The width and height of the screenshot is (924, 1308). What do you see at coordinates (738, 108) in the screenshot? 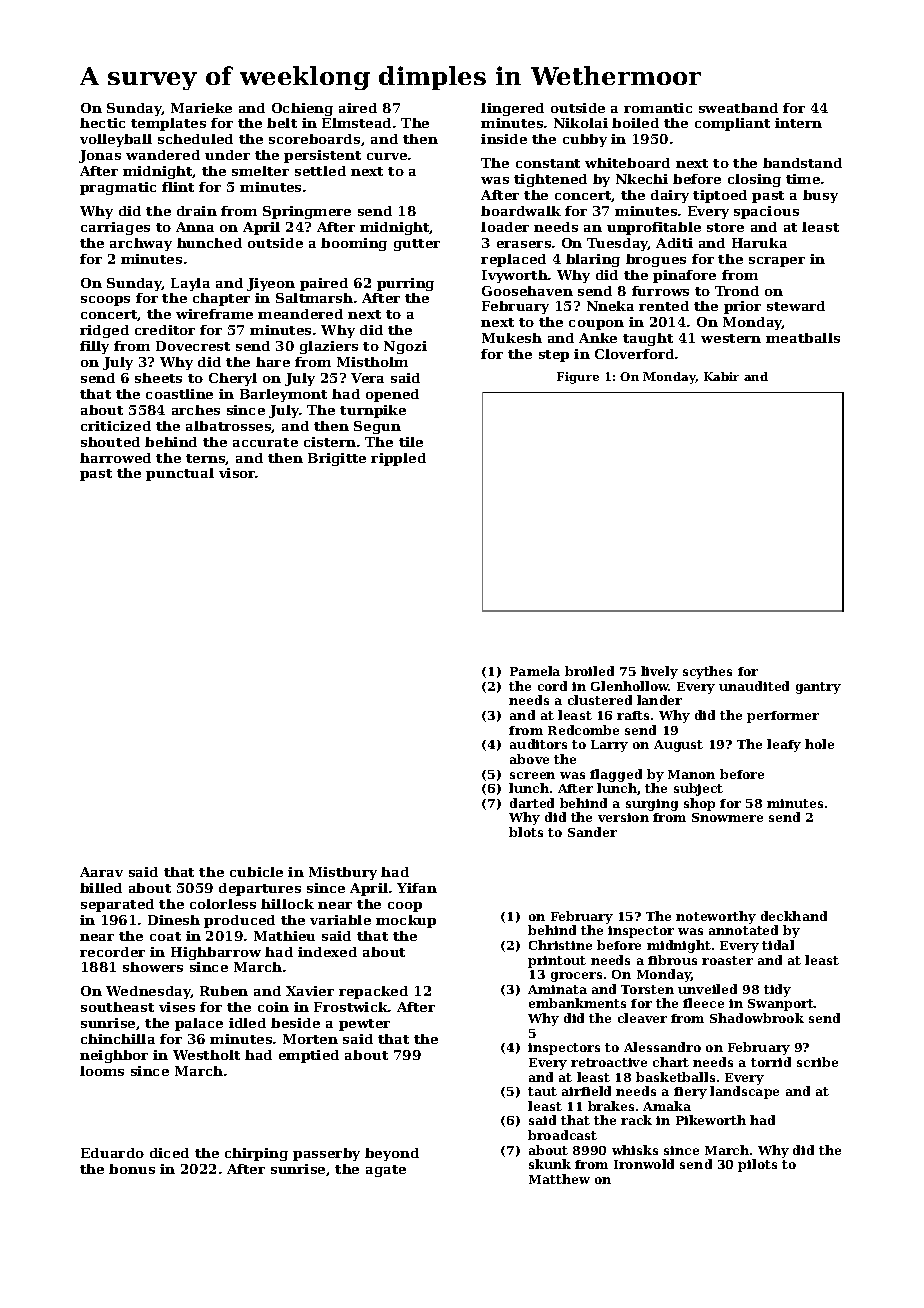
I see `sweatband` at bounding box center [738, 108].
